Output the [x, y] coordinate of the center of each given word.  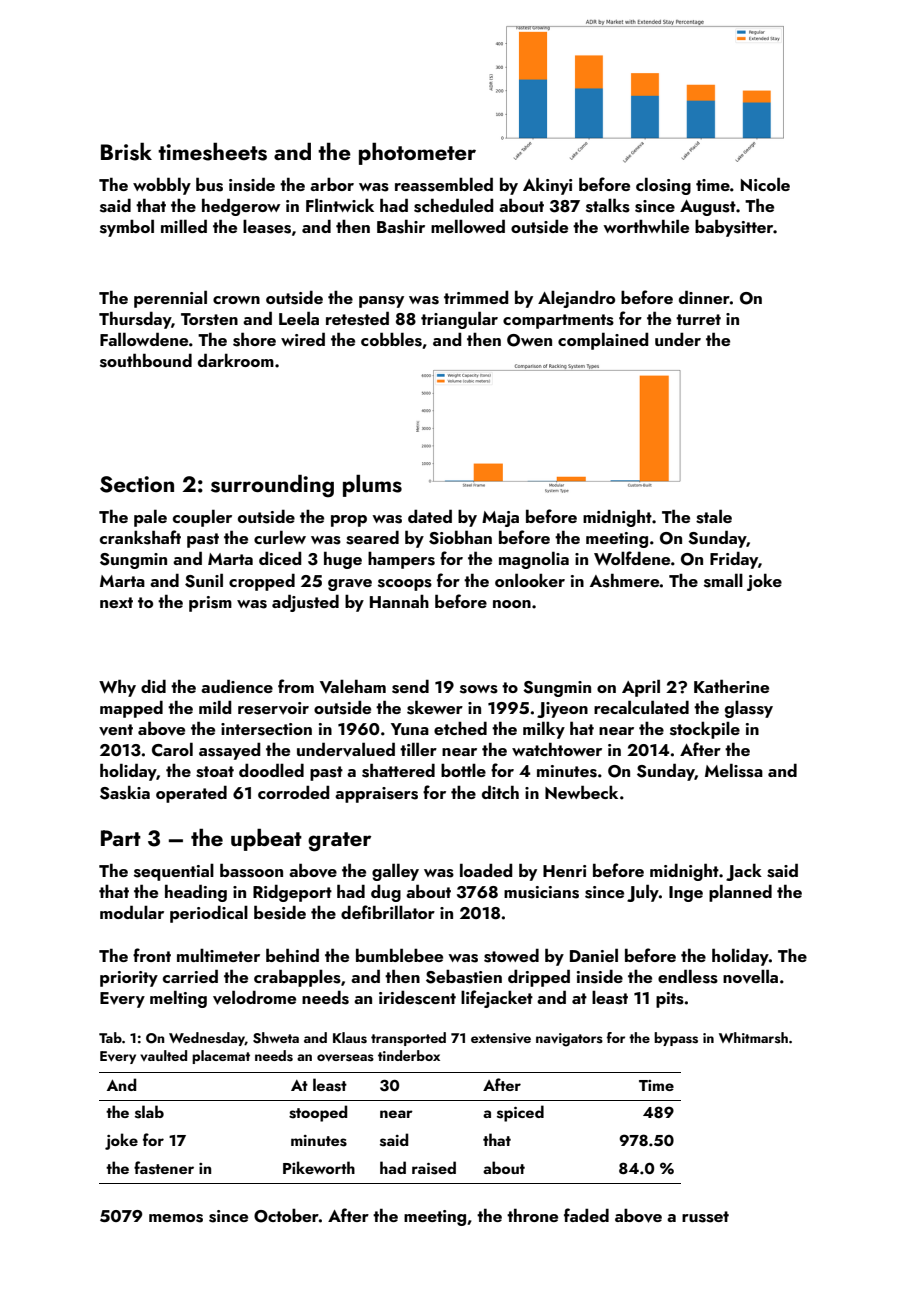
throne [532, 1215]
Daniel [594, 955]
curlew [280, 537]
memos [176, 1218]
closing [663, 186]
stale [714, 516]
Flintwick [340, 205]
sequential [174, 872]
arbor [332, 184]
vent [116, 730]
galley [395, 872]
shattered [398, 770]
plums [372, 486]
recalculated [641, 707]
